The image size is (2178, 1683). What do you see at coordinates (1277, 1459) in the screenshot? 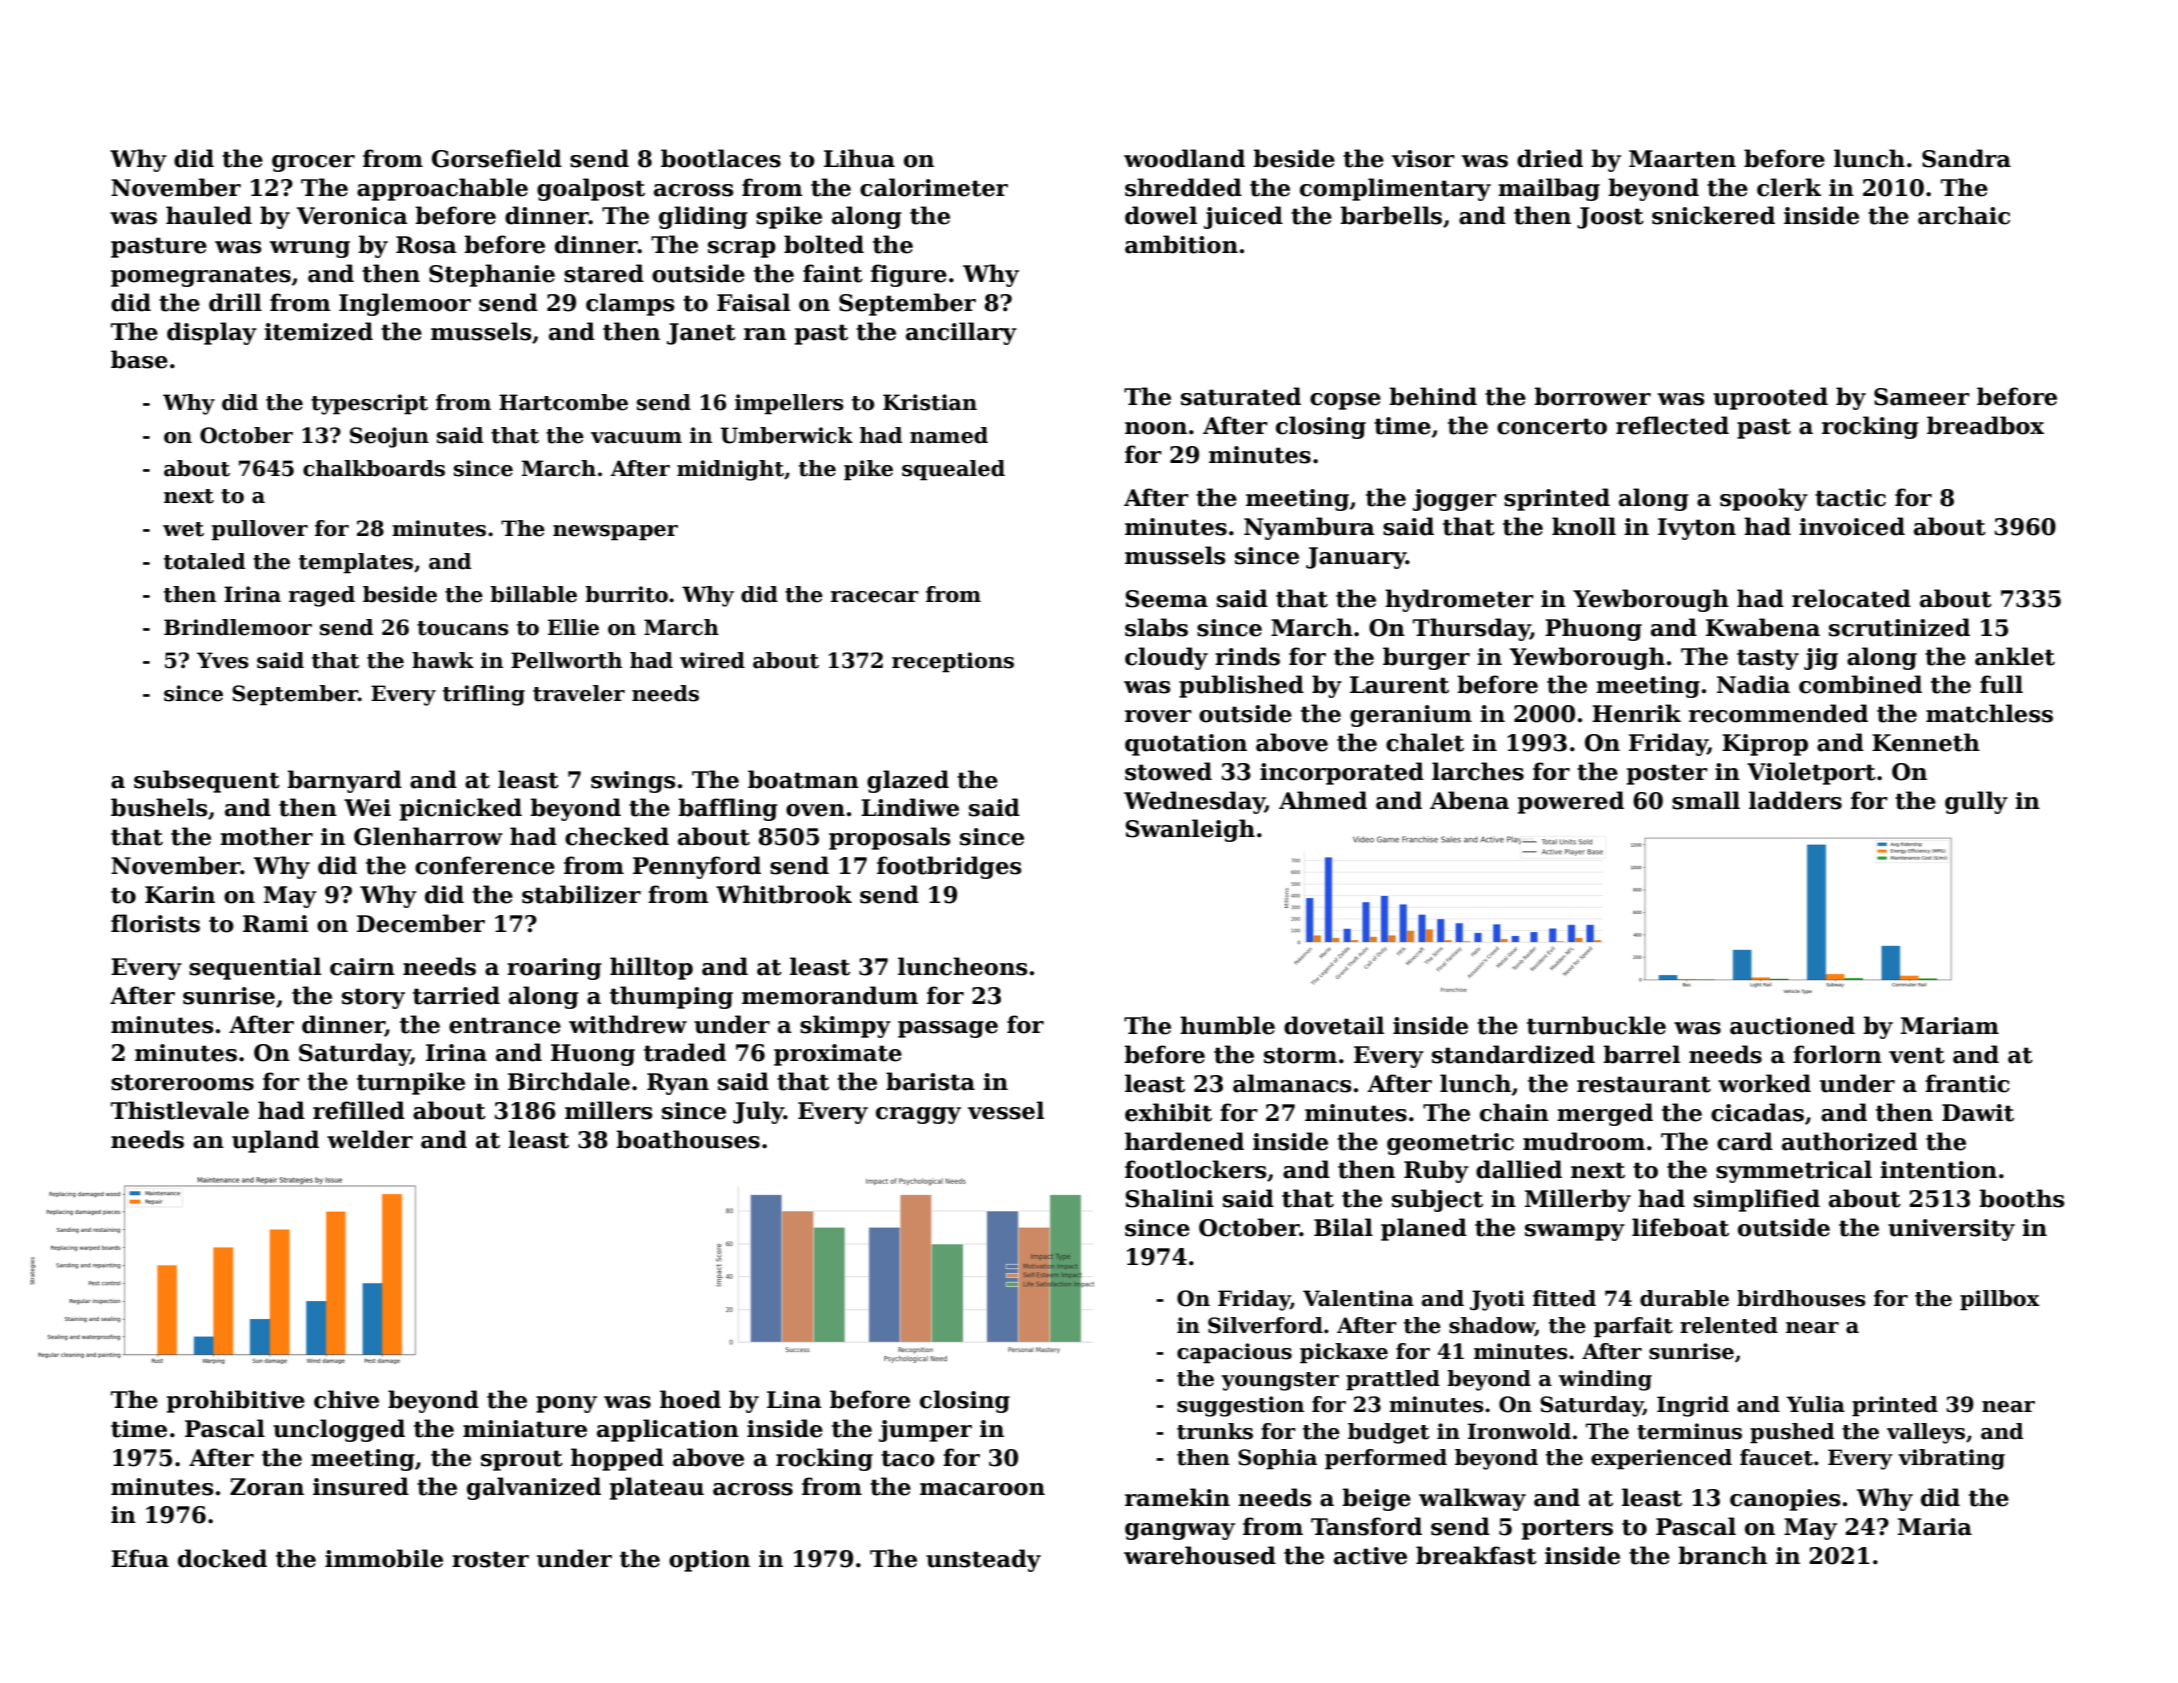
I see `Sophia` at bounding box center [1277, 1459].
